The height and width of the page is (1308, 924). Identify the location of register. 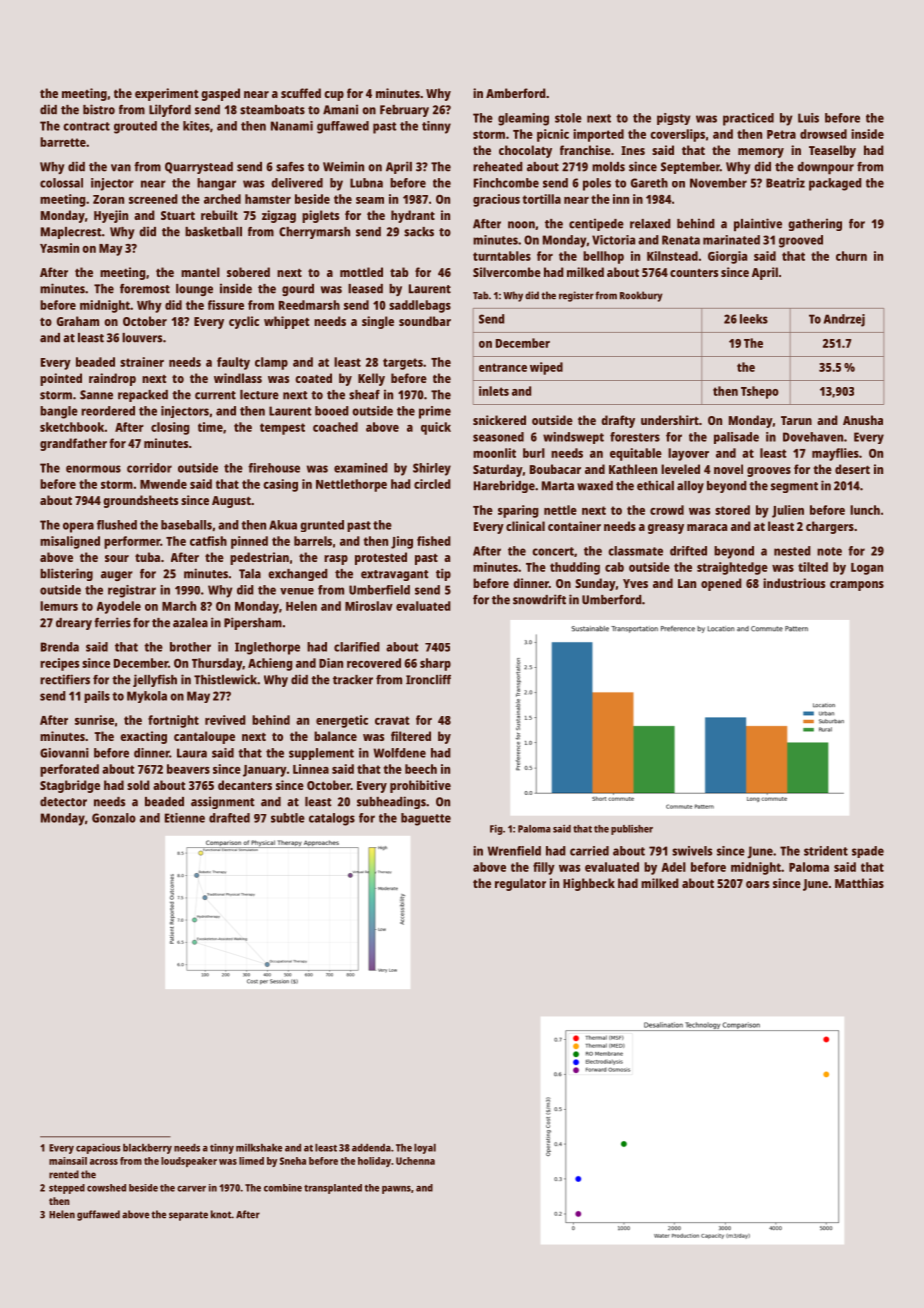
(576, 296).
